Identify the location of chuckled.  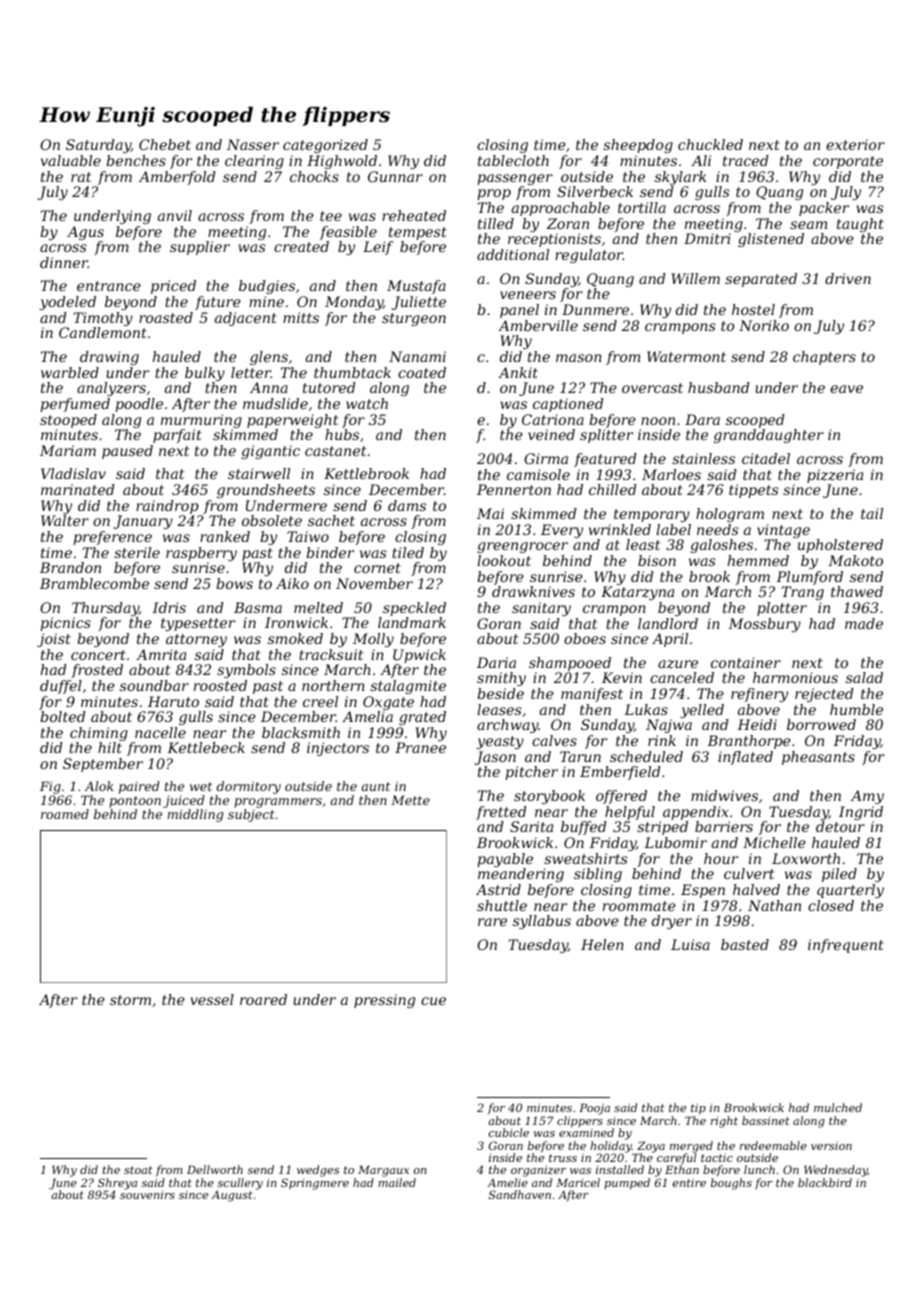
(710, 144).
